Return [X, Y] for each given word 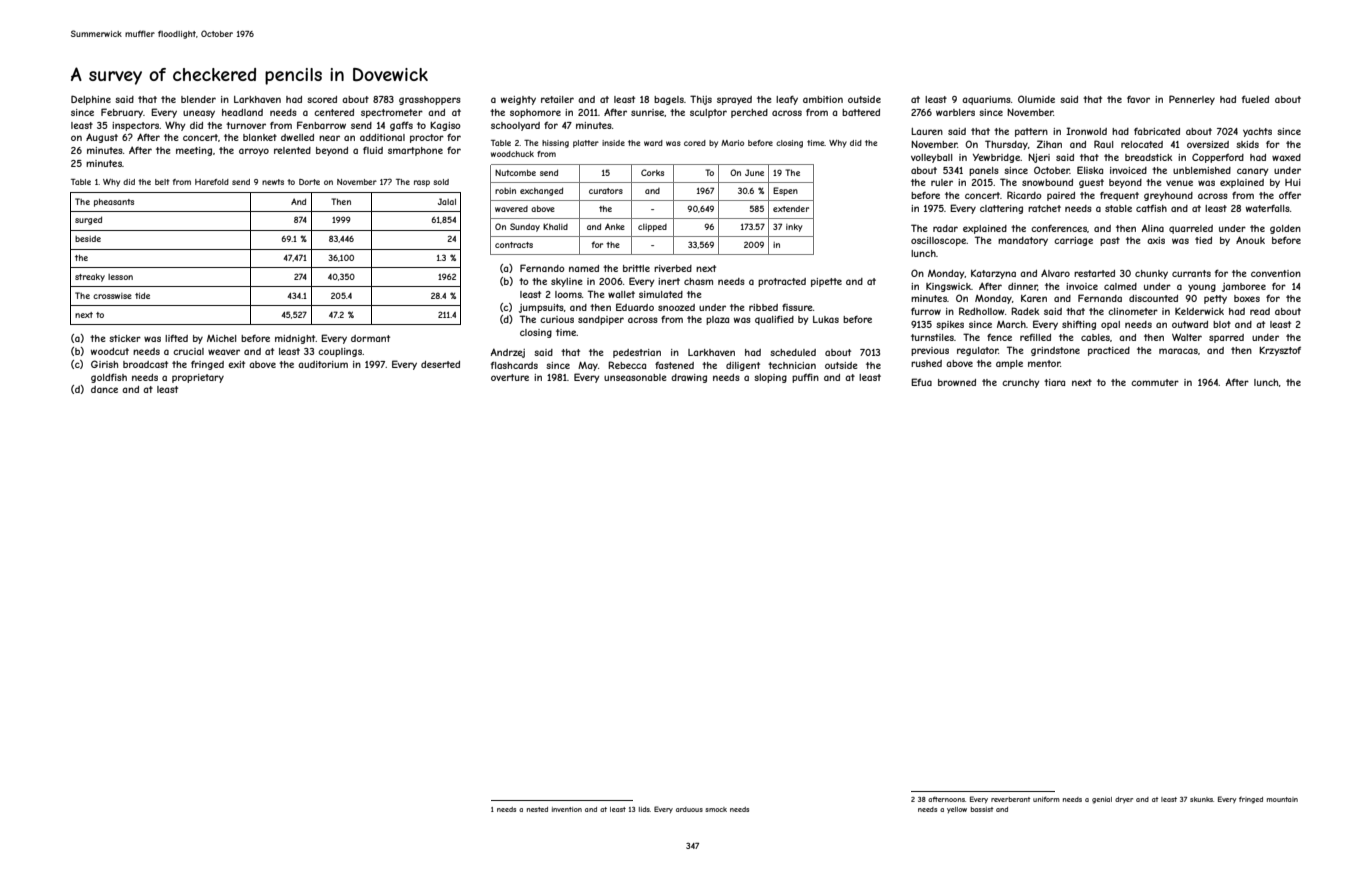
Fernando [542, 268]
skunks [1201, 799]
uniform [1046, 799]
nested [537, 809]
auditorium [323, 364]
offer [1290, 195]
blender [198, 99]
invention [567, 809]
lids [644, 809]
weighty [518, 100]
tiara [1054, 382]
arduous [689, 809]
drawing [689, 378]
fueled [1255, 99]
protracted [782, 282]
